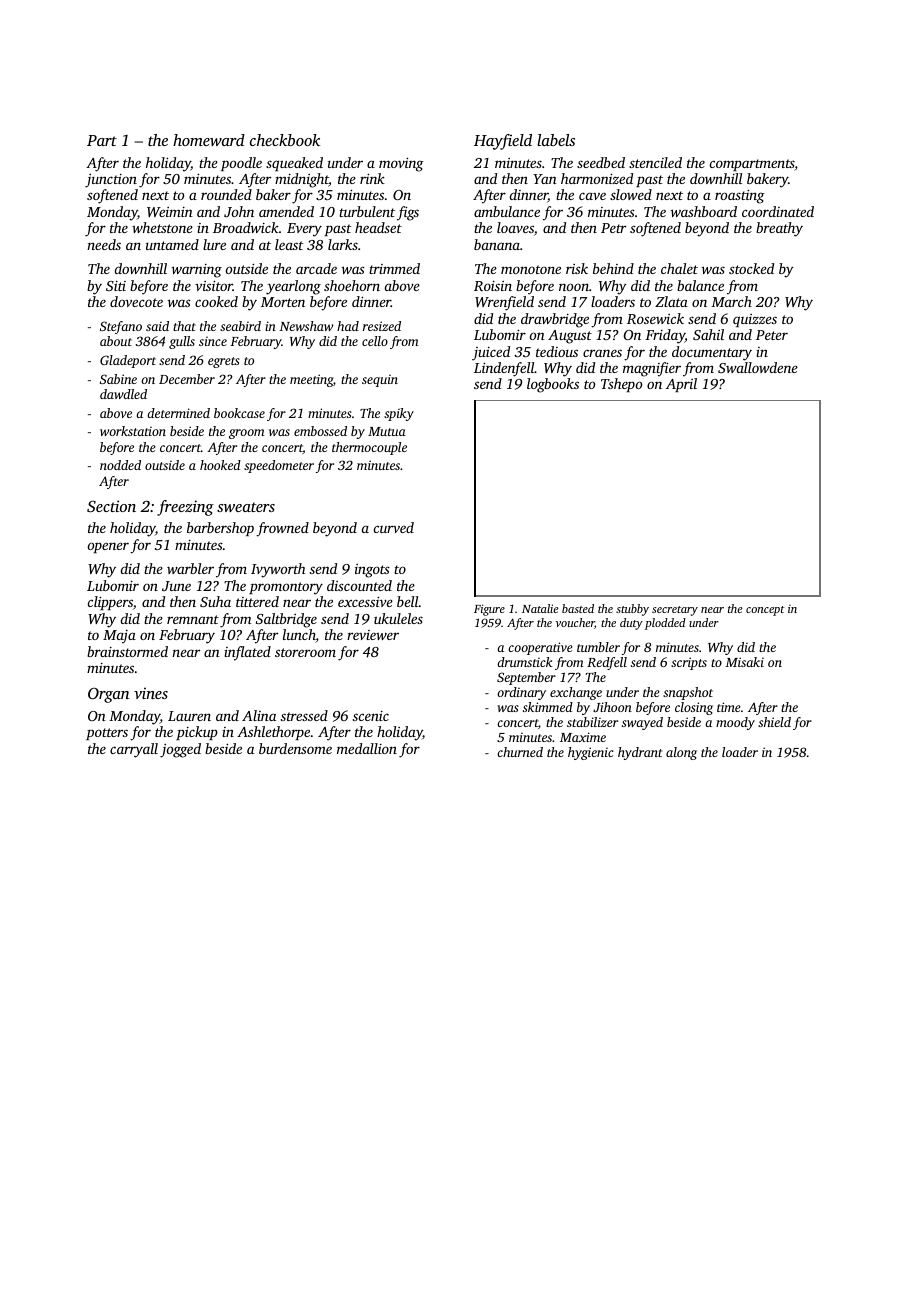  What do you see at coordinates (556, 140) in the screenshot?
I see `labels` at bounding box center [556, 140].
